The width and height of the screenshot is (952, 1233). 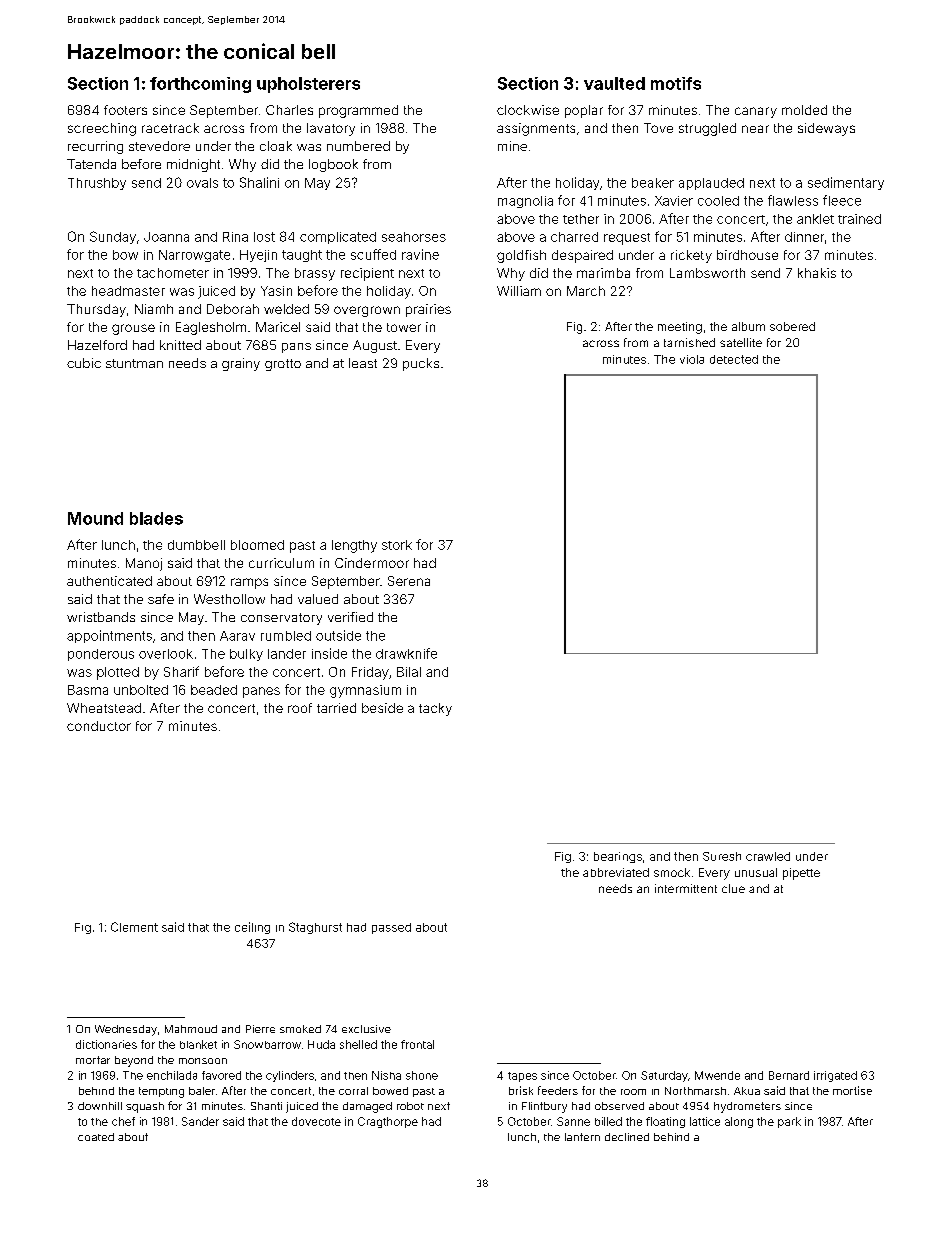 What do you see at coordinates (618, 857) in the screenshot?
I see `bearings` at bounding box center [618, 857].
